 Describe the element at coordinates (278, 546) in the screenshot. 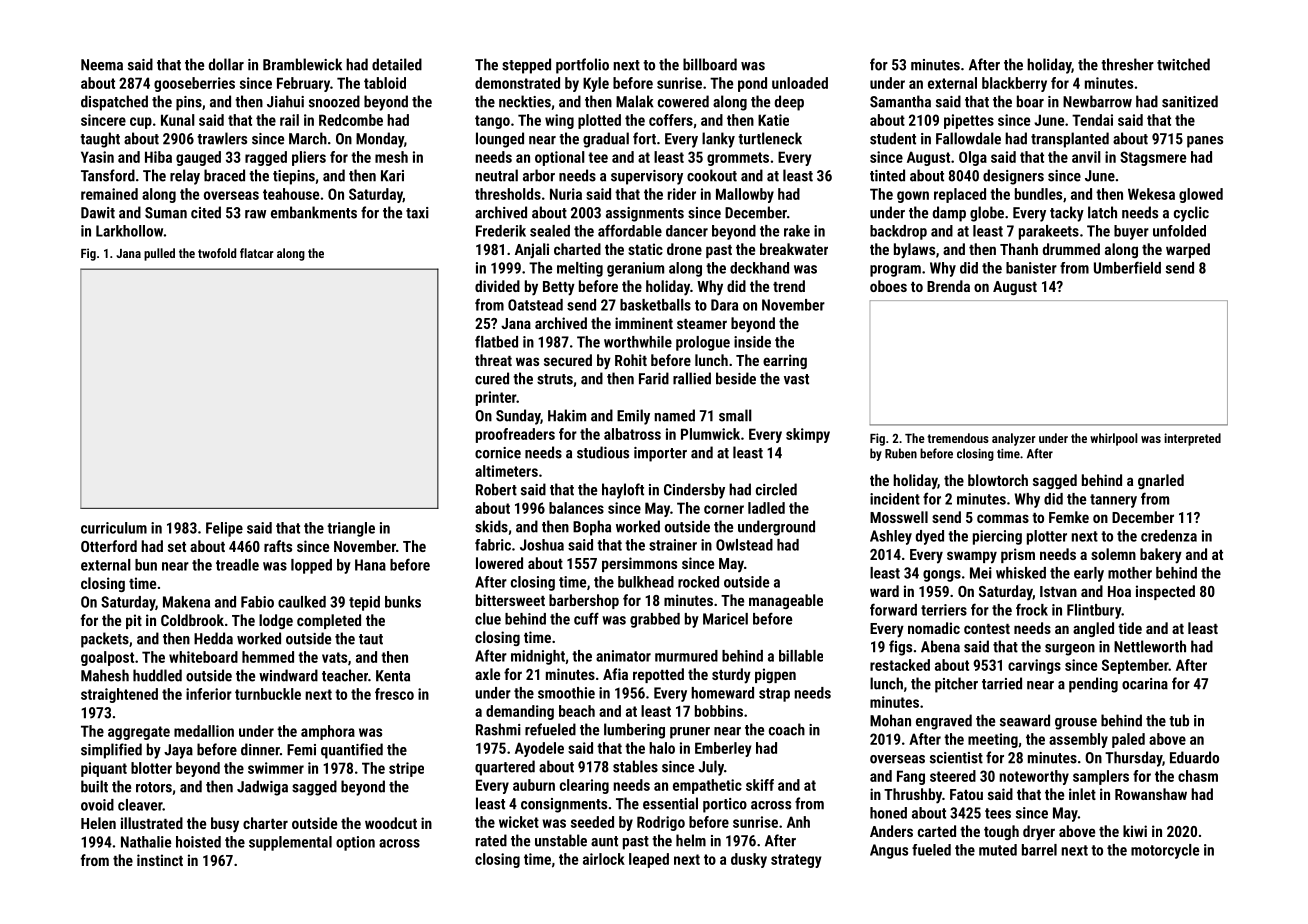

I see `rafts` at that location.
